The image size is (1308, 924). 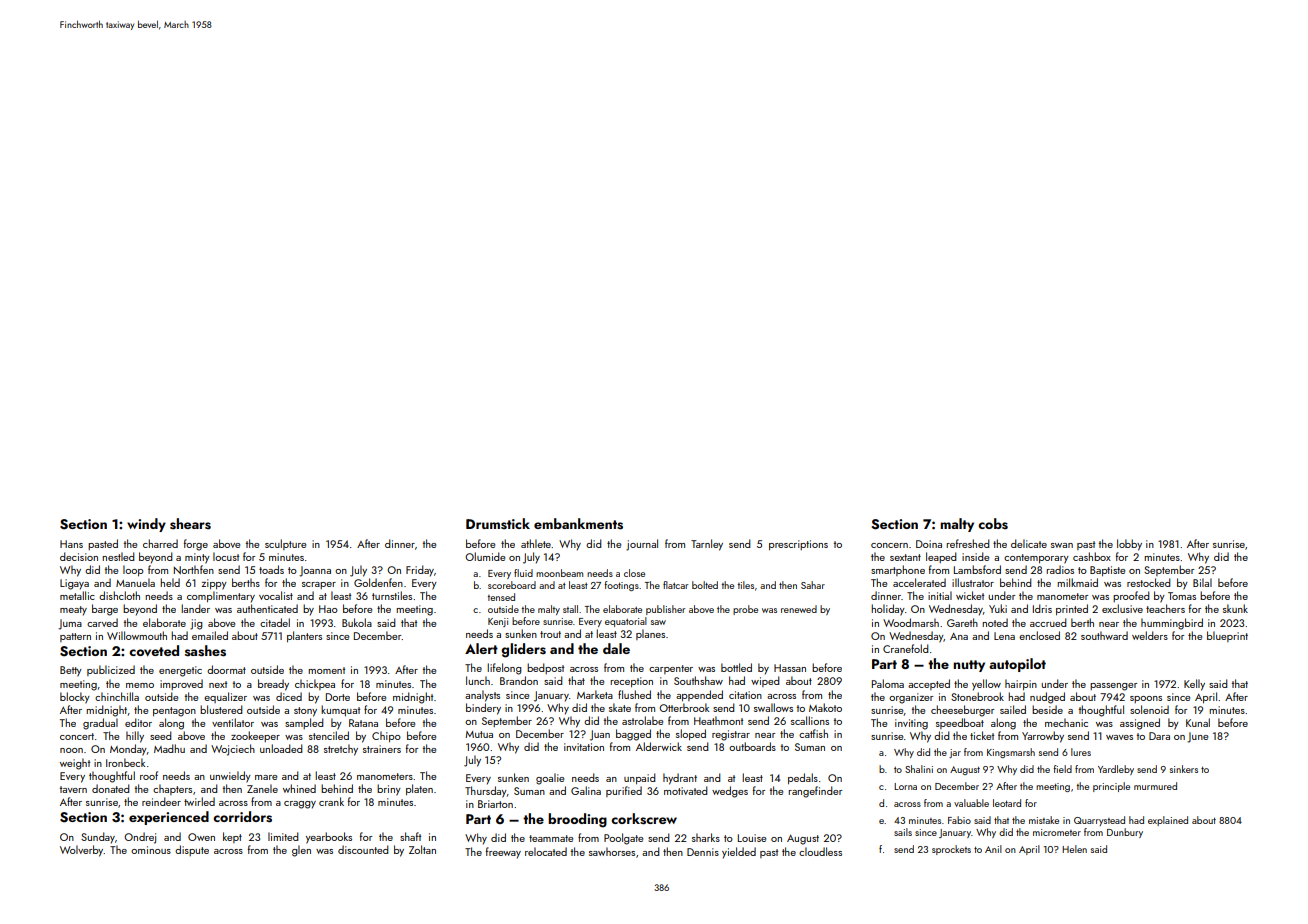 What do you see at coordinates (1017, 665) in the screenshot?
I see `autopilot` at bounding box center [1017, 665].
